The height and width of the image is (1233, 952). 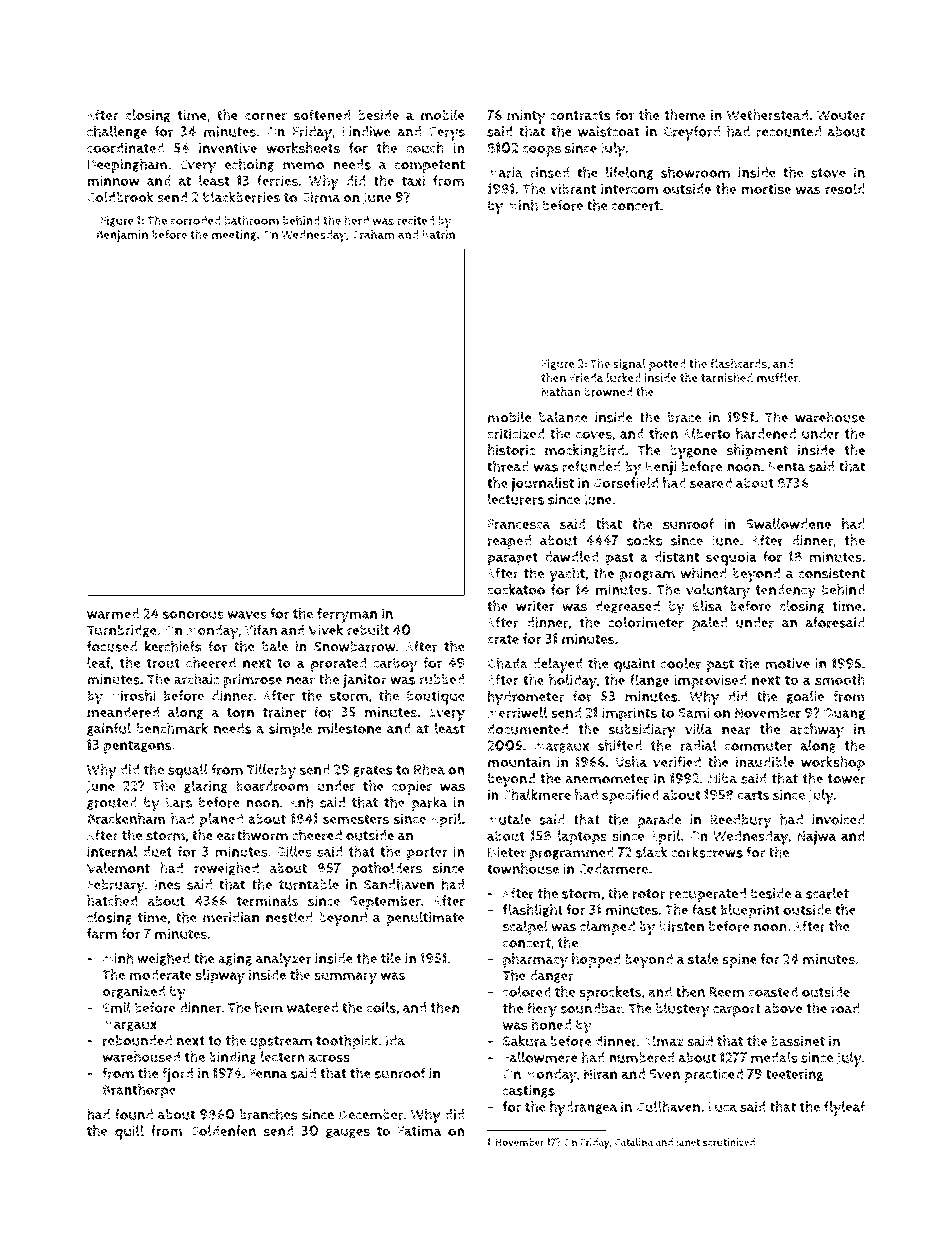 I want to click on Wetherstead, so click(x=768, y=115).
